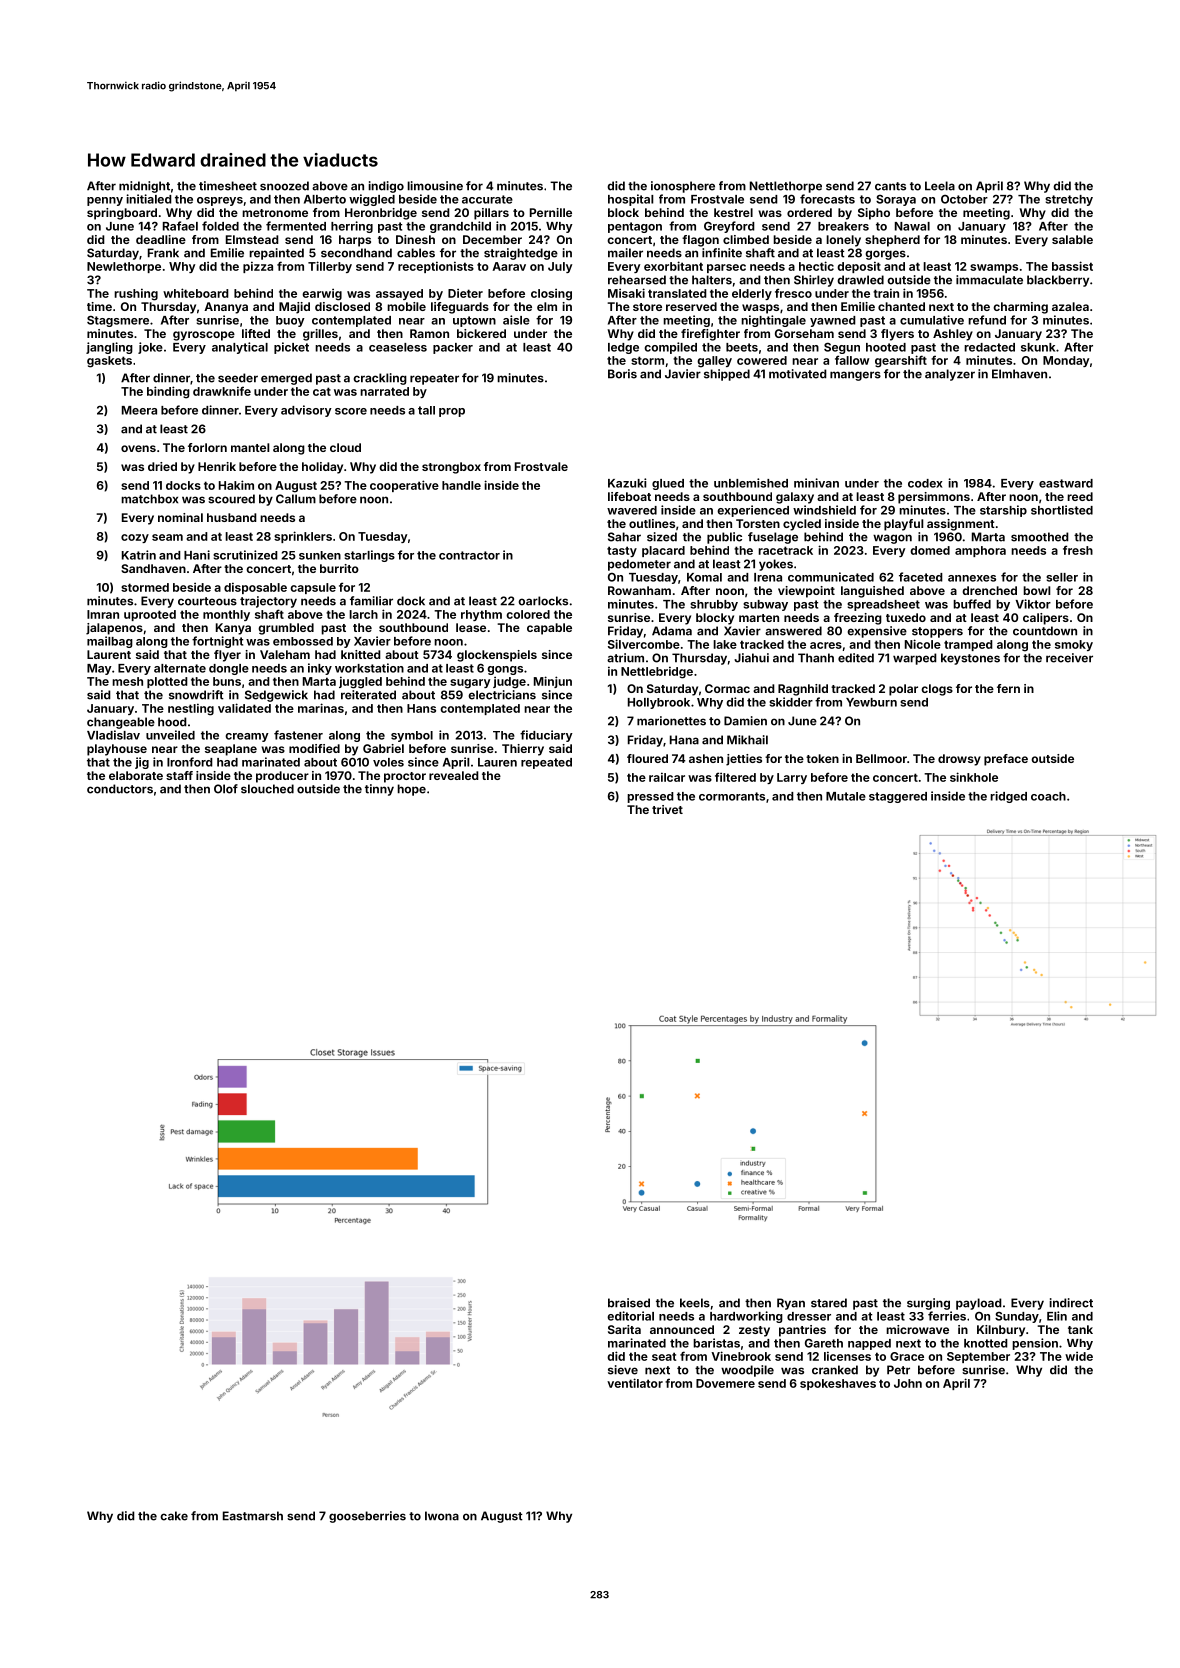 This screenshot has height=1668, width=1180. Describe the element at coordinates (855, 376) in the screenshot. I see `mangers` at that location.
